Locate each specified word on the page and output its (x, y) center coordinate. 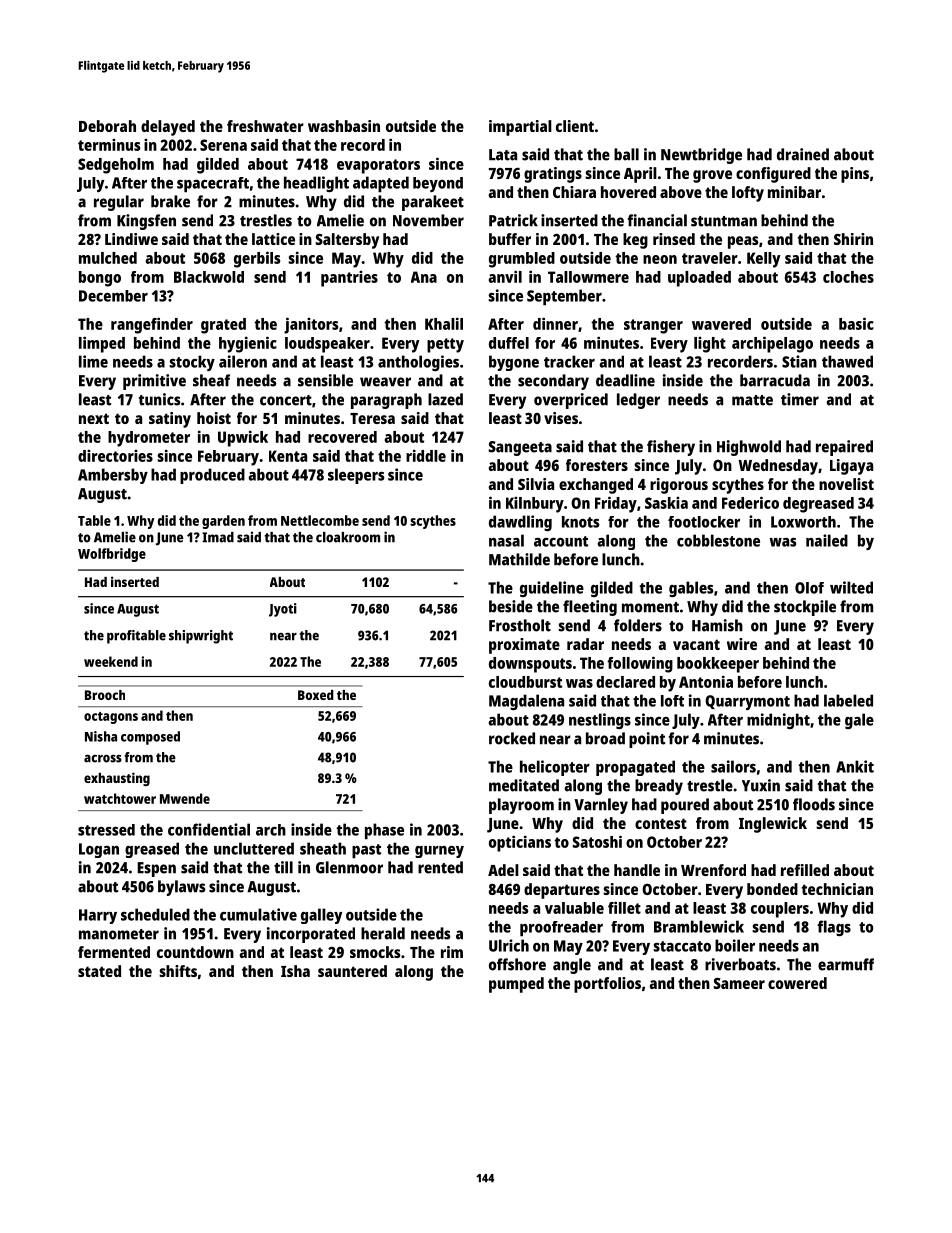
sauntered (352, 971)
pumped (516, 985)
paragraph (386, 401)
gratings (553, 175)
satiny (170, 420)
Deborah (107, 126)
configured (773, 175)
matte (752, 400)
